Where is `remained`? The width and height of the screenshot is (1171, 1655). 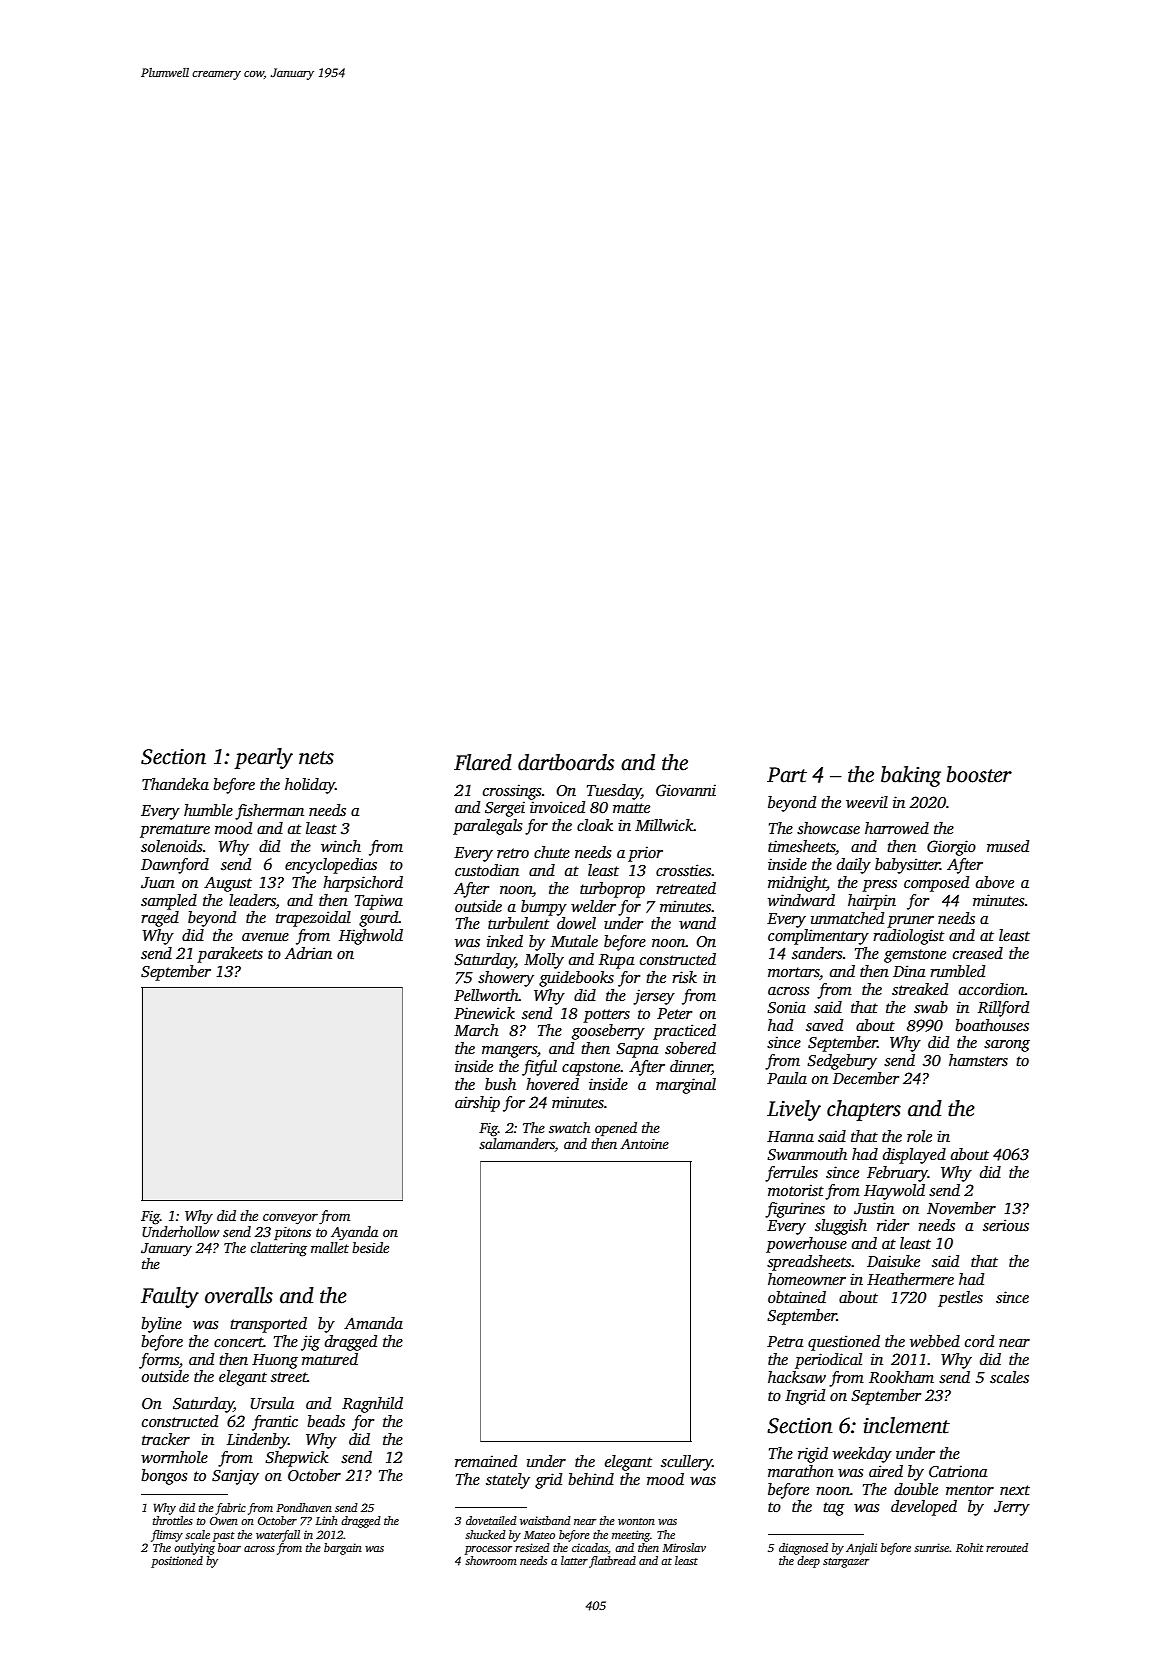
remained is located at coordinates (486, 1461).
